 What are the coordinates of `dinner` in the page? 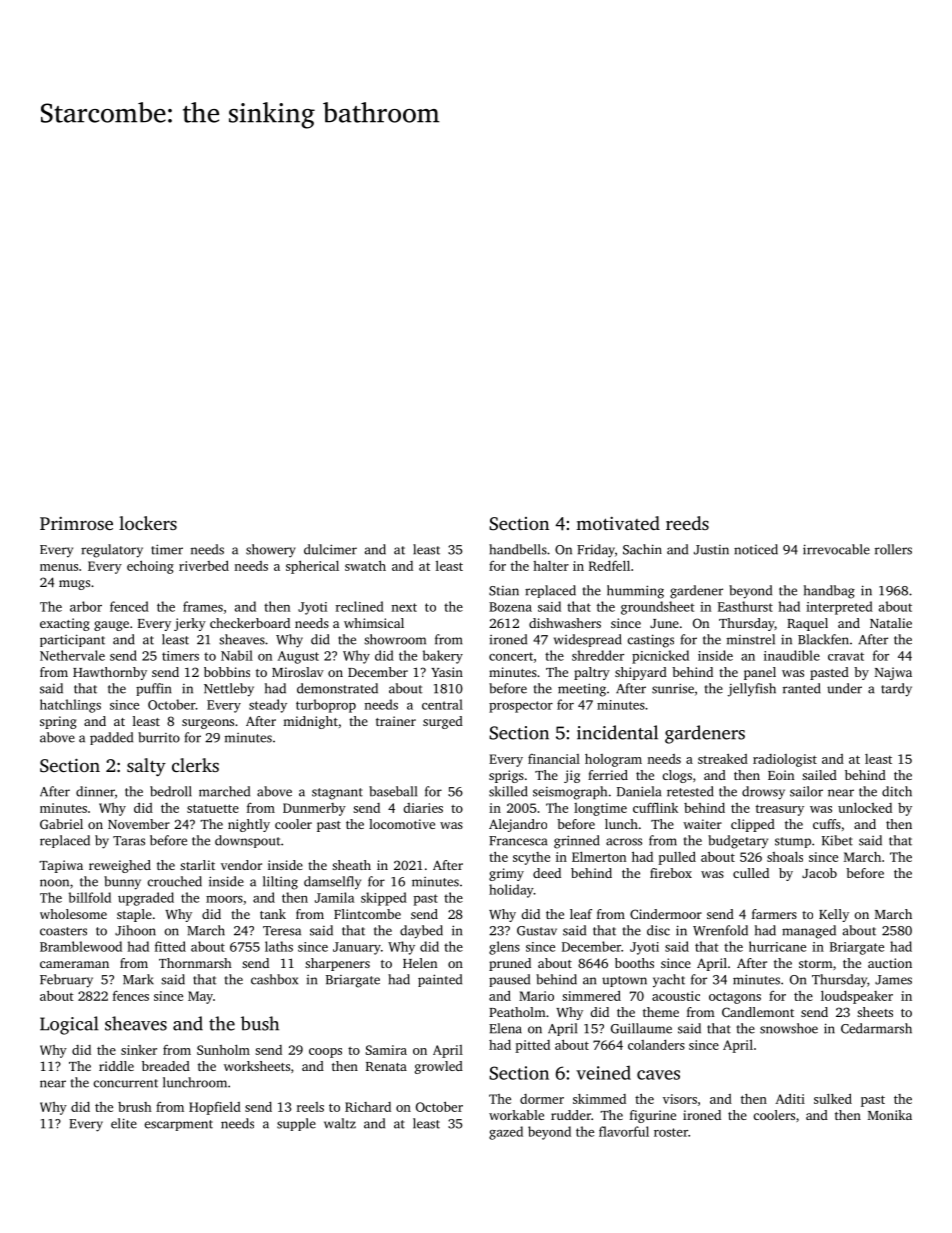 It's located at (95, 791).
